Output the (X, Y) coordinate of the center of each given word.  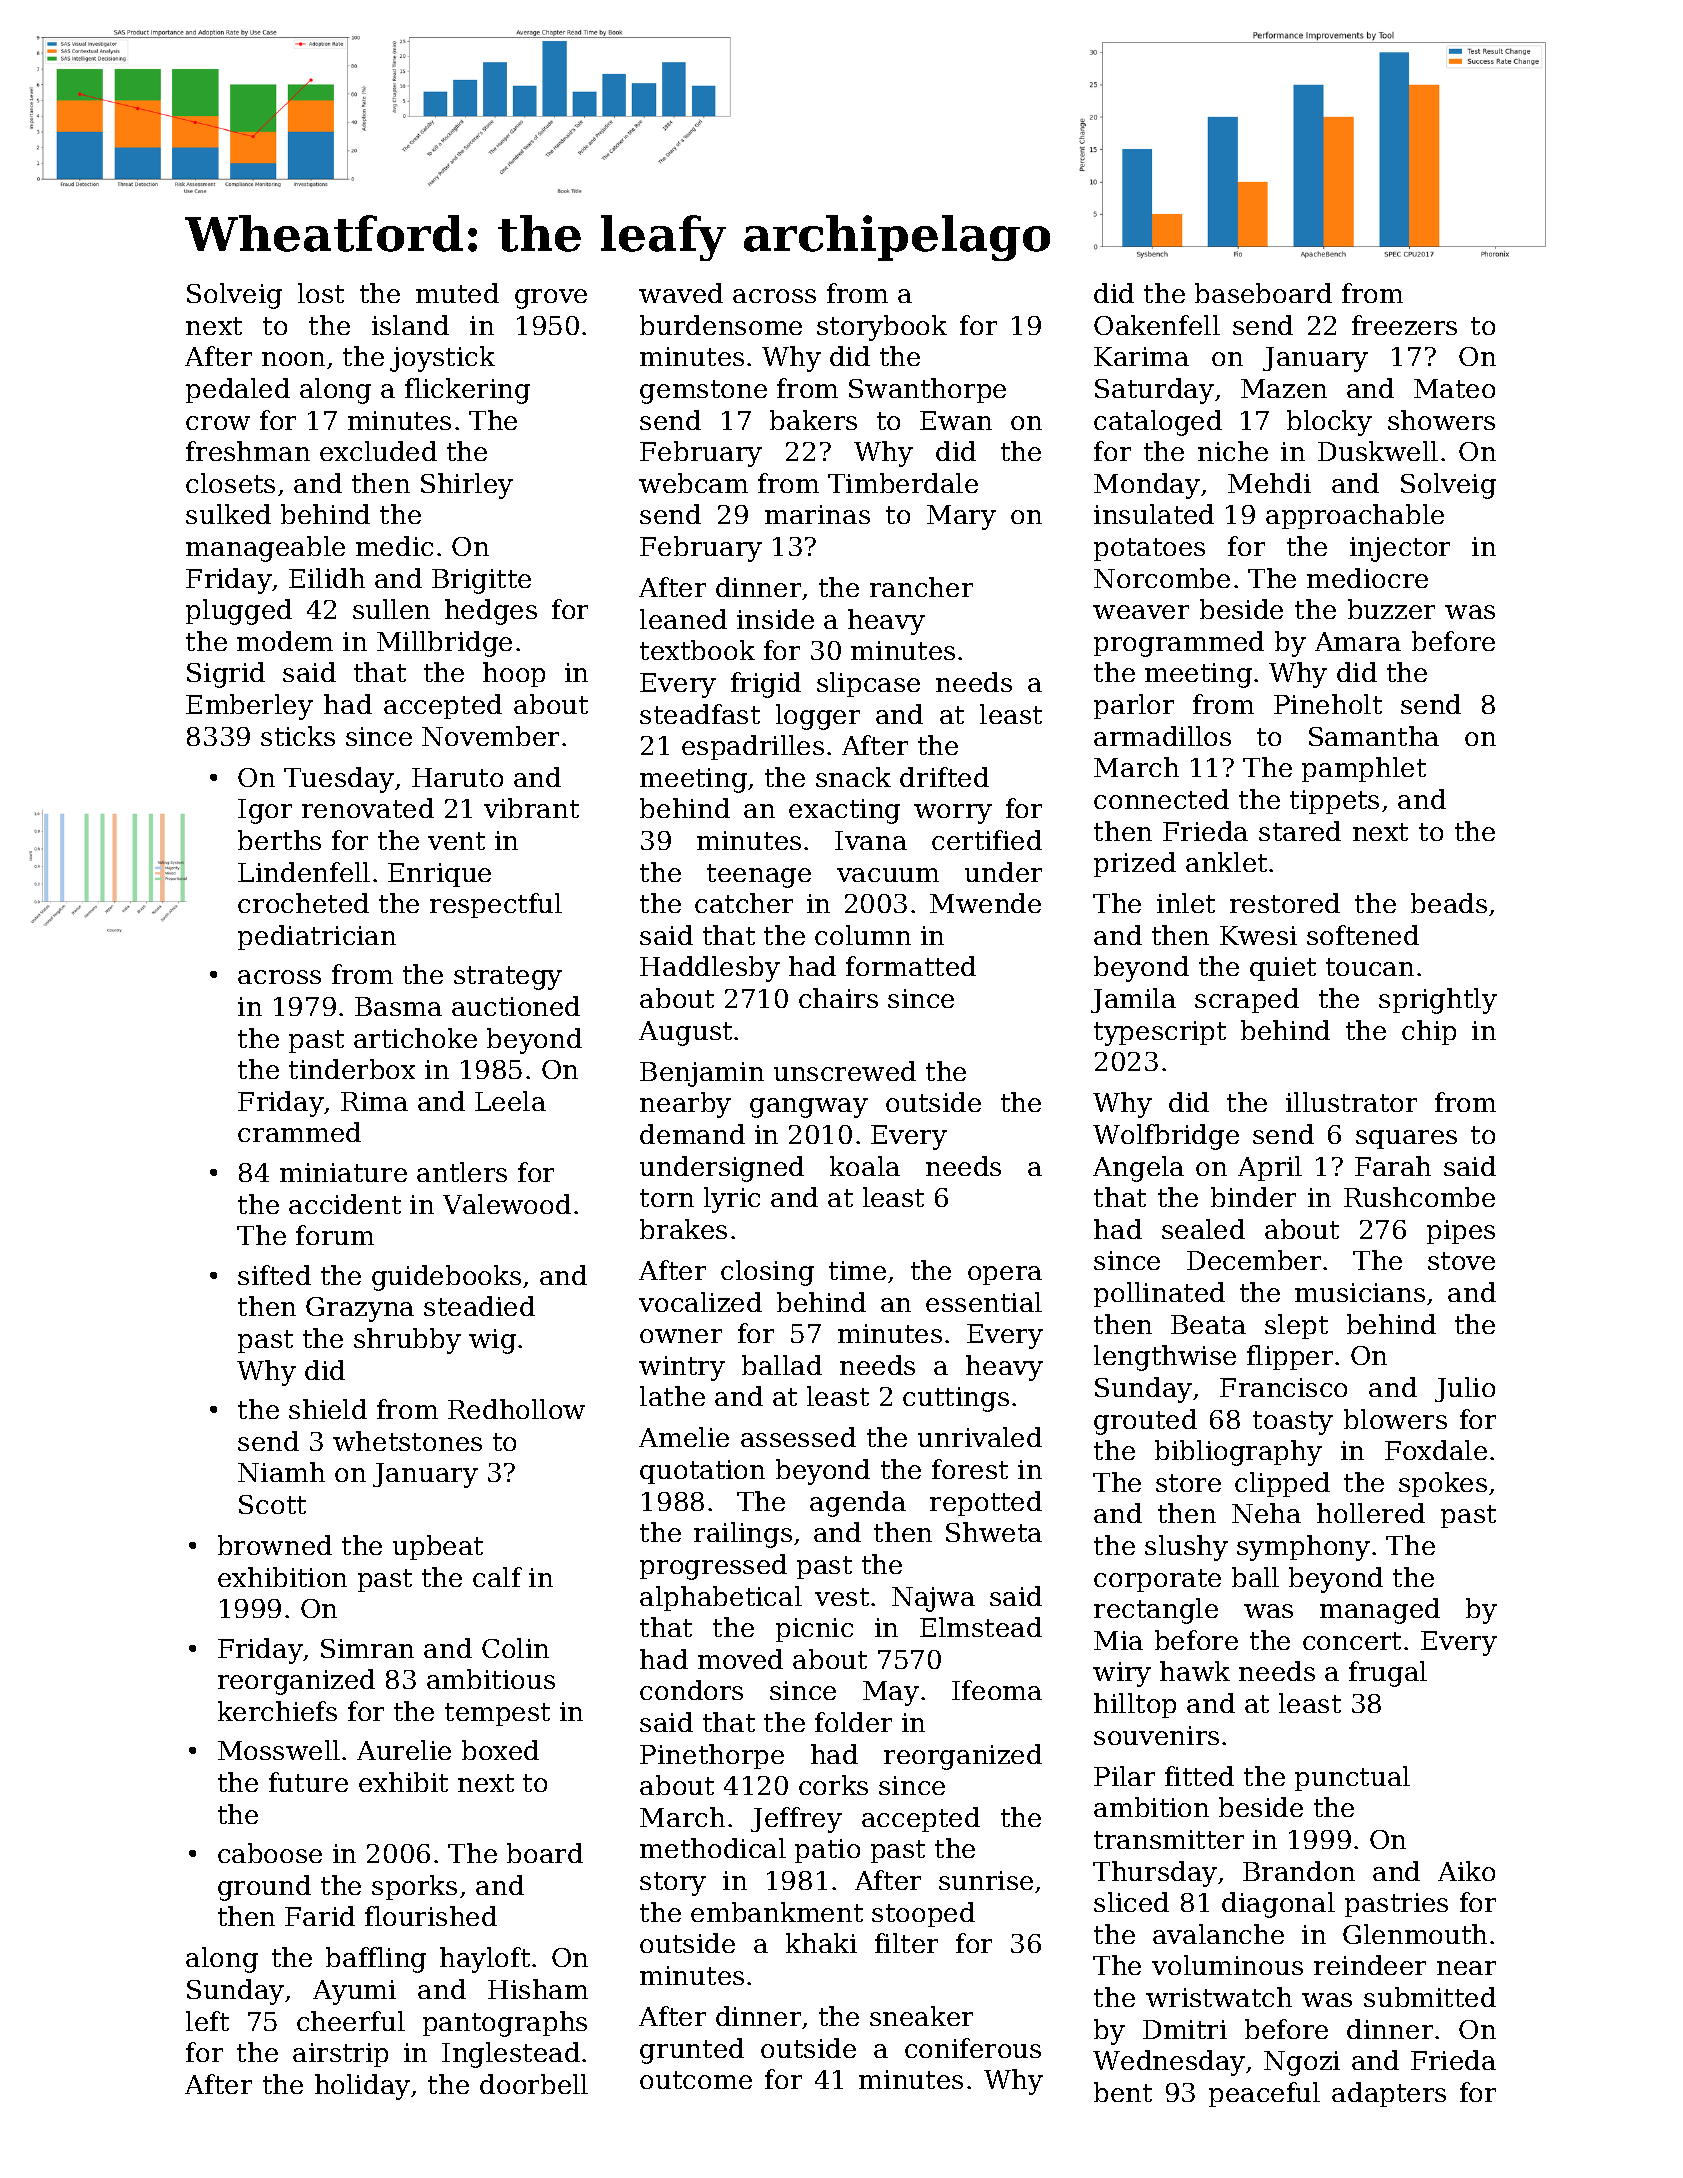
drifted (944, 777)
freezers (1404, 325)
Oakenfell (1157, 325)
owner (681, 1336)
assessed (798, 1437)
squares (1406, 1139)
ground (264, 1888)
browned (275, 1545)
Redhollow (516, 1409)
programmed (1179, 644)
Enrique (439, 875)
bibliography (1238, 1453)
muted (457, 293)
